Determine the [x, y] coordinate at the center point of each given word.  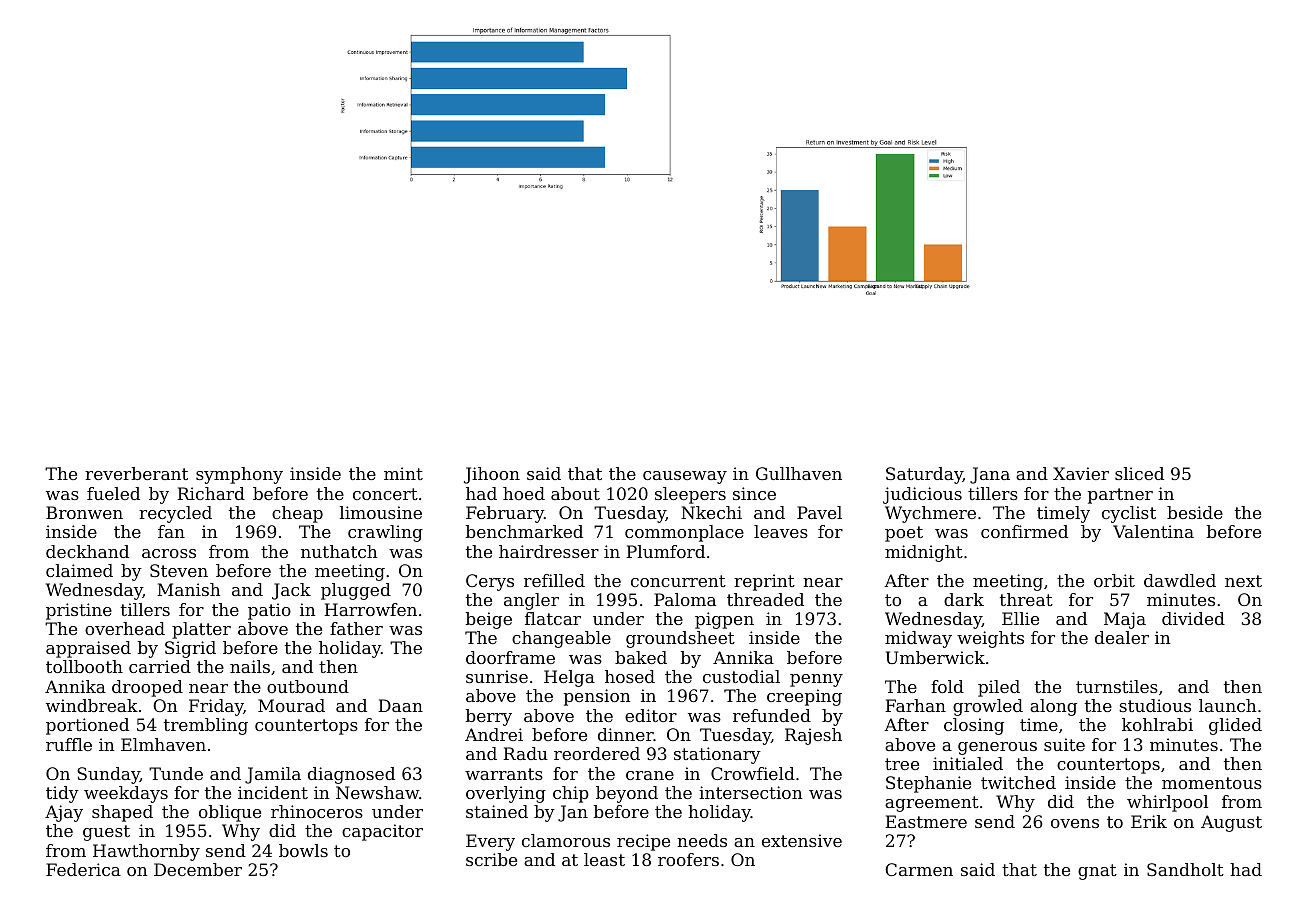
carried [160, 666]
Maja [1125, 620]
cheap [297, 514]
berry [489, 717]
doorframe [510, 657]
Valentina [1153, 531]
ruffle [69, 744]
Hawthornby [146, 852]
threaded [765, 599]
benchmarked [524, 531]
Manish [188, 589]
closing [974, 726]
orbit [1114, 580]
